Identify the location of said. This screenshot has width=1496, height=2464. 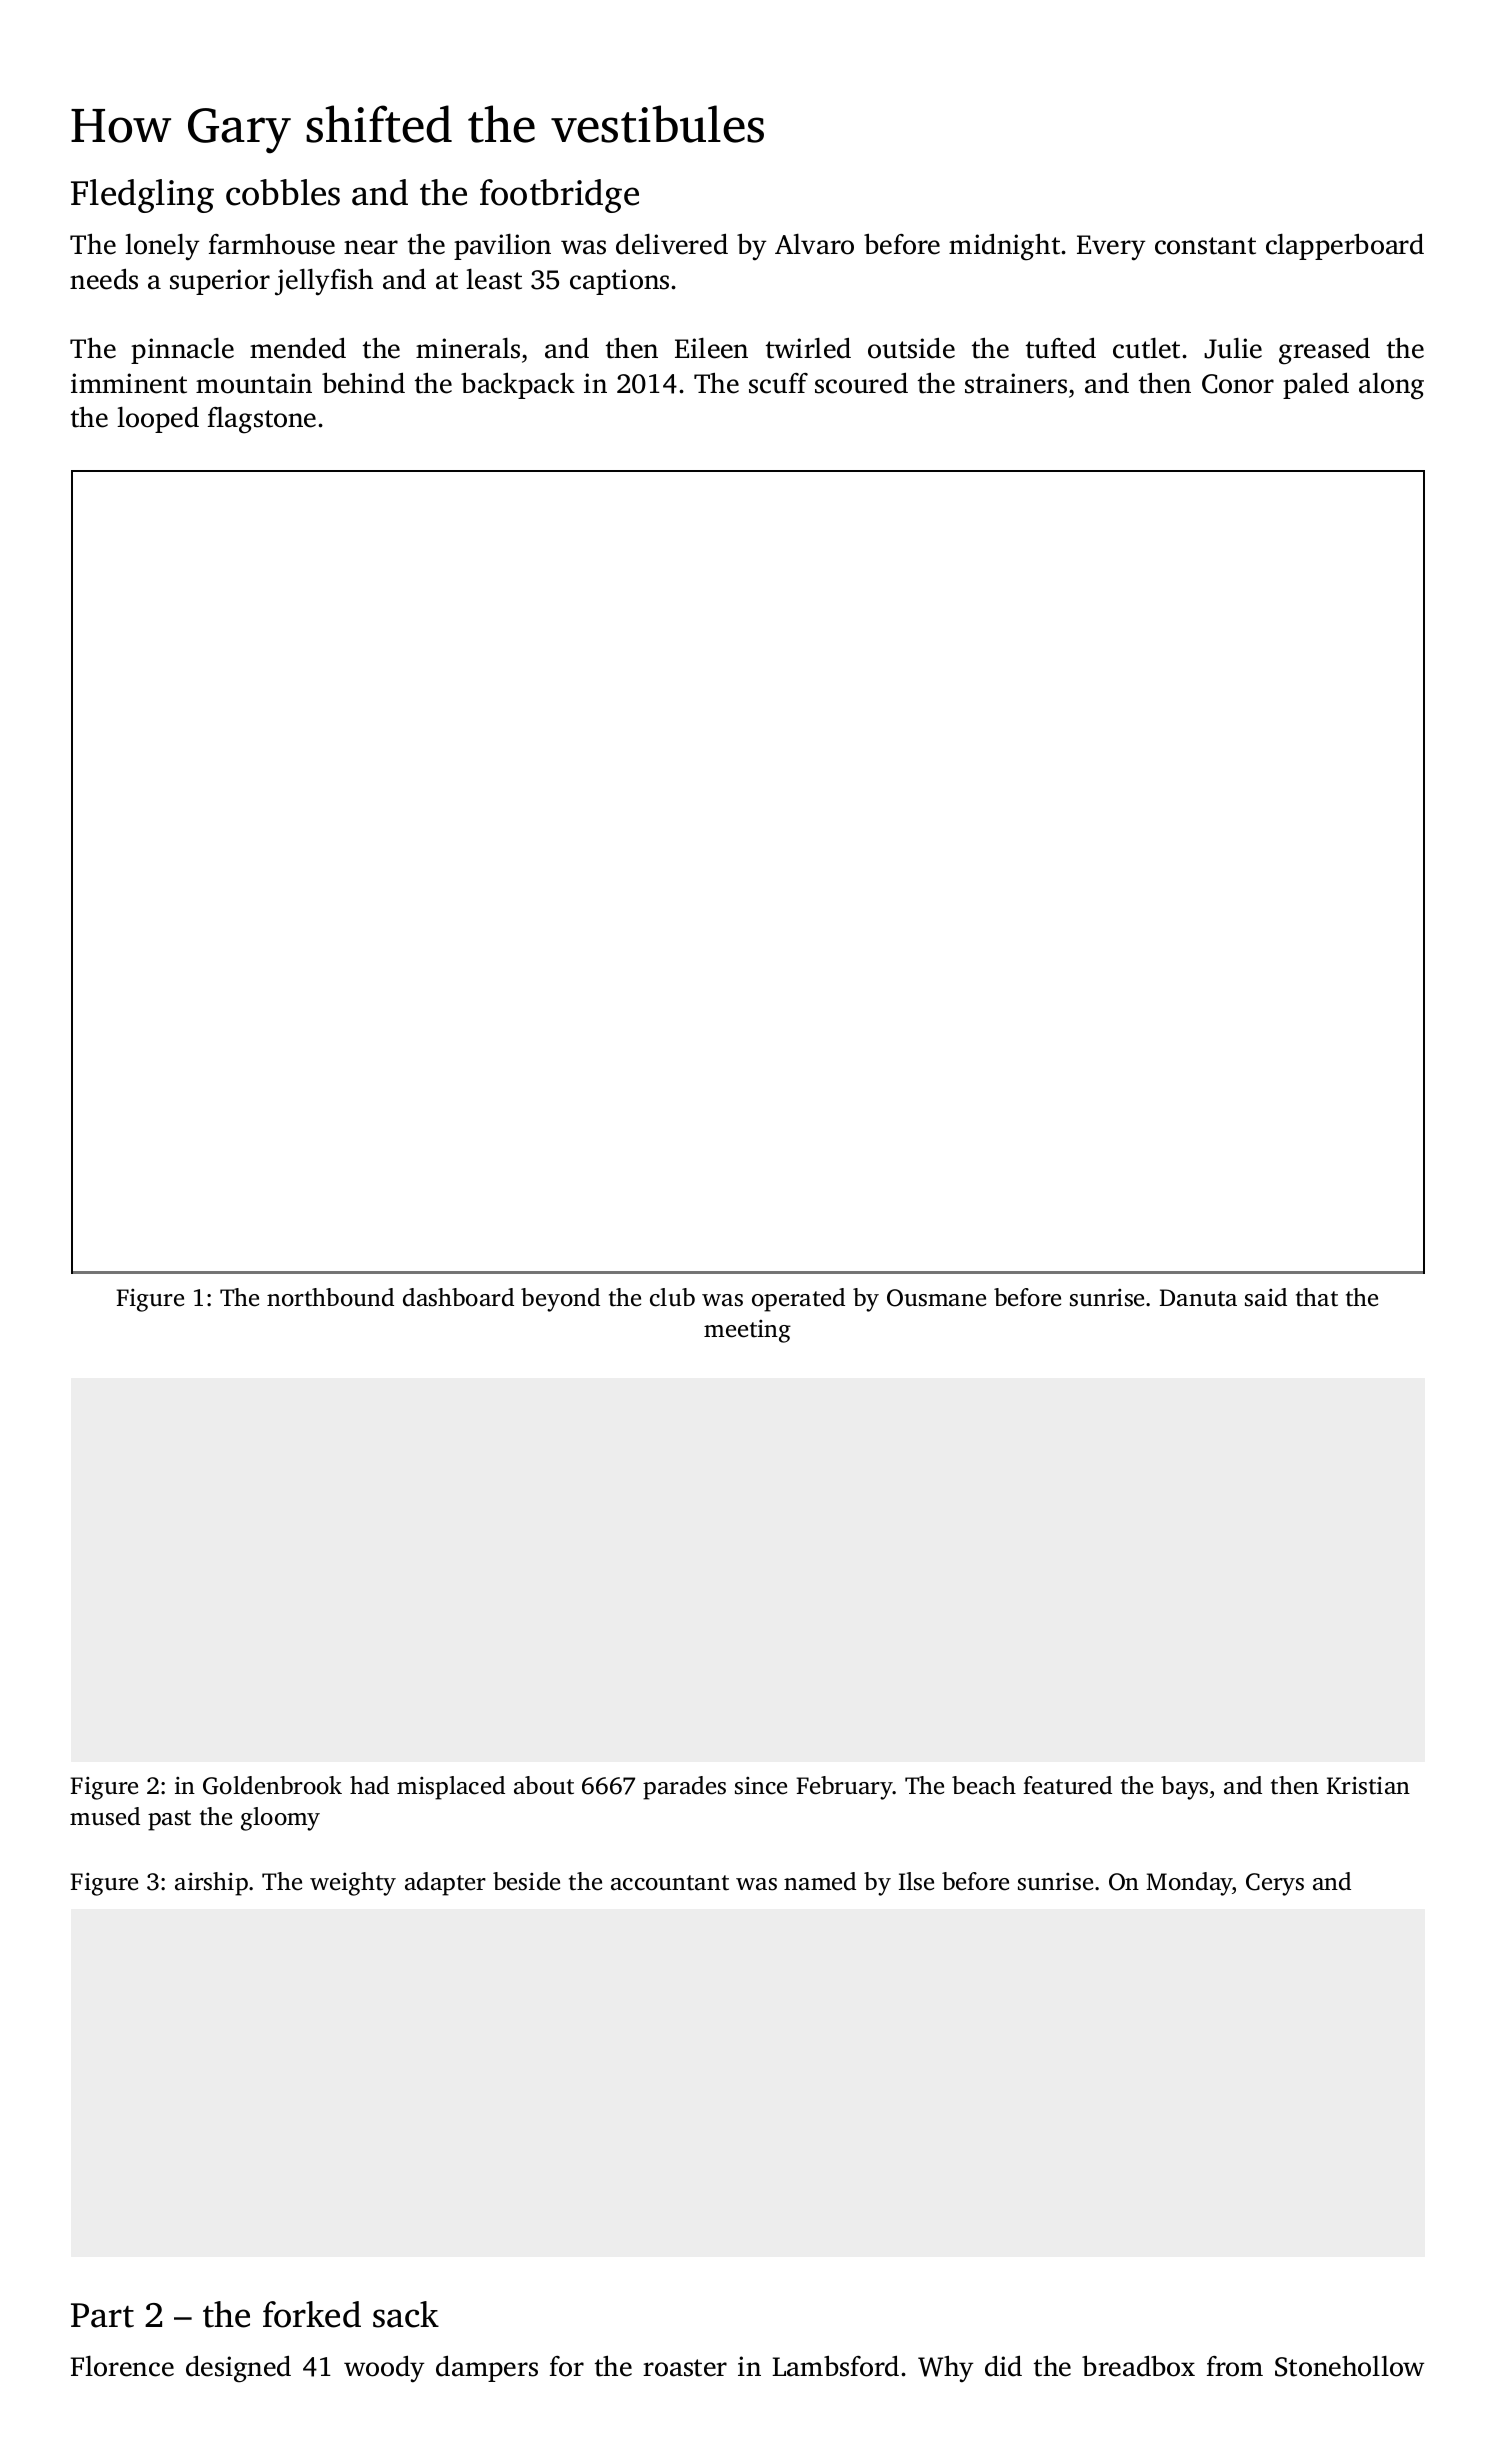
(1266, 1297).
